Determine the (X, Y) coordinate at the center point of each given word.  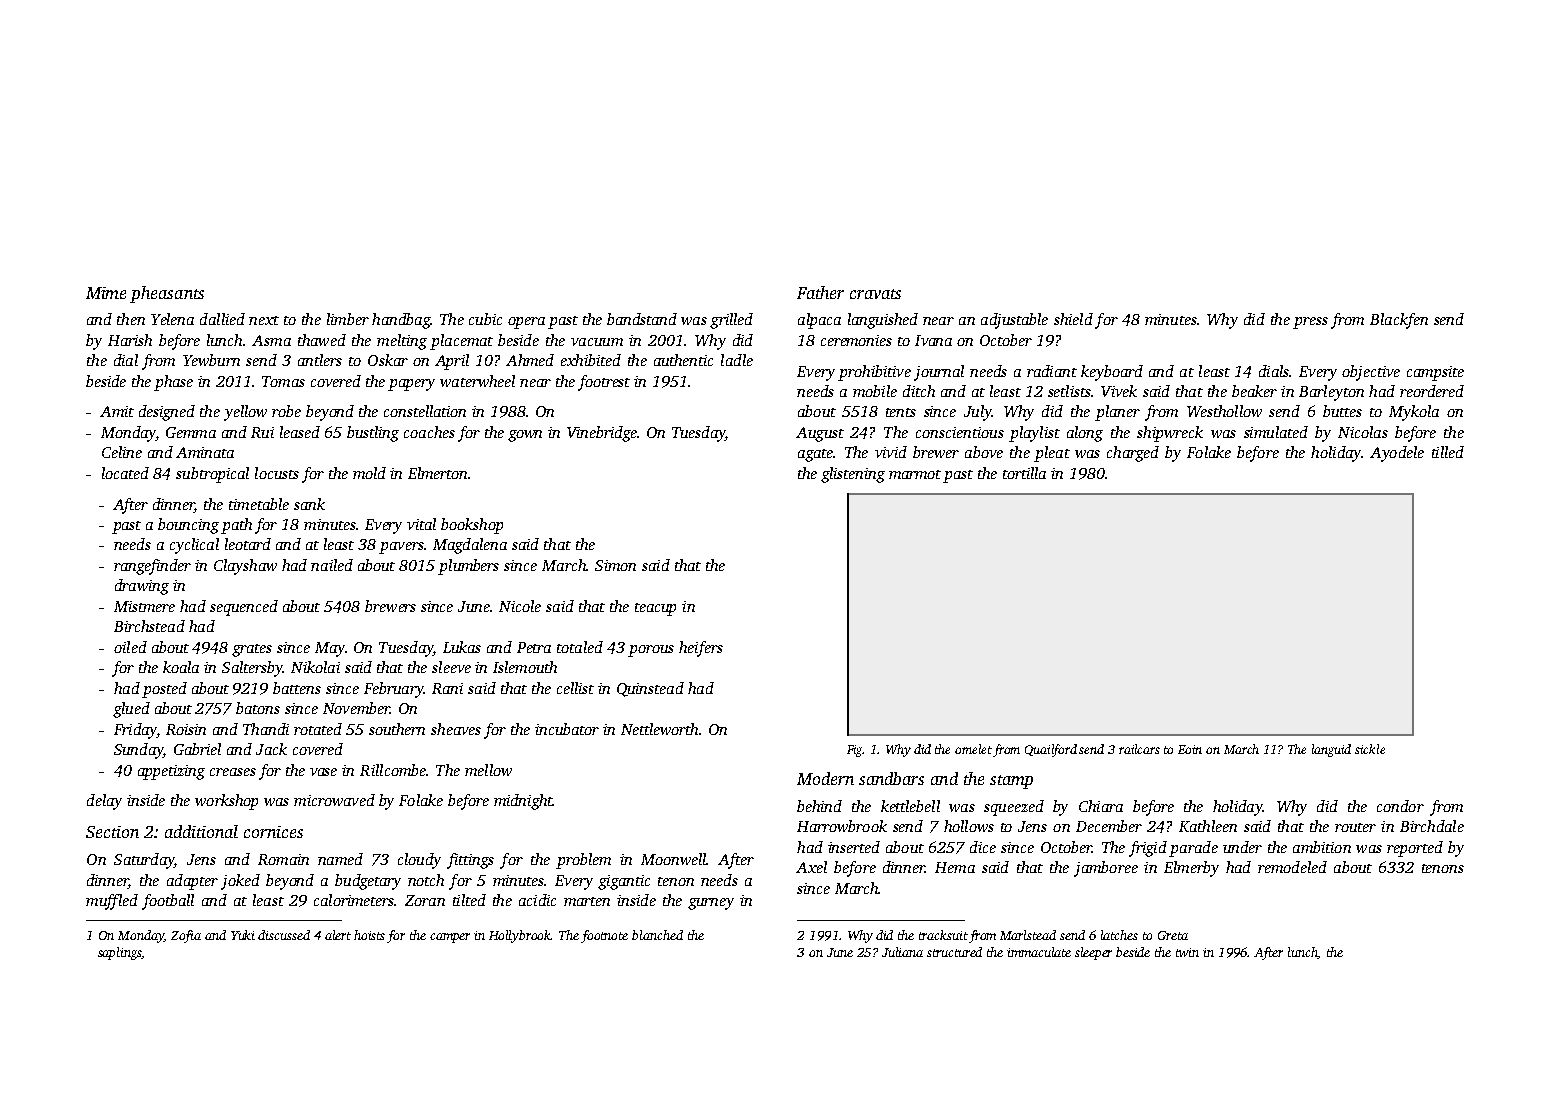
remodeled (1292, 867)
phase (173, 383)
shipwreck (1170, 434)
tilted (469, 900)
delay (104, 802)
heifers (701, 649)
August (820, 434)
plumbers (468, 567)
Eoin (1190, 749)
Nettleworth (659, 729)
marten (587, 901)
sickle (1370, 749)
